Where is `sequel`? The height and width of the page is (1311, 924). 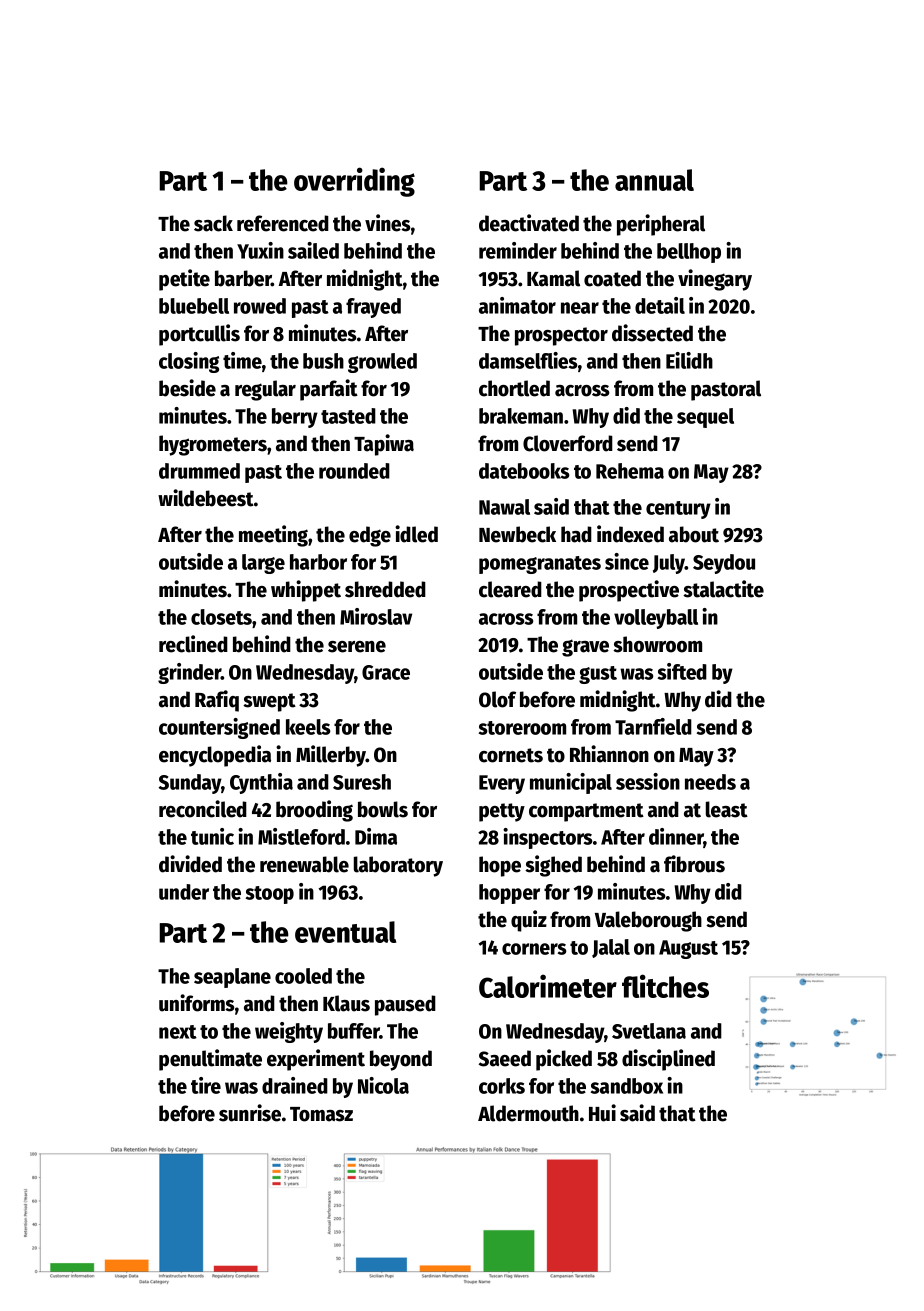 sequel is located at coordinates (705, 418).
